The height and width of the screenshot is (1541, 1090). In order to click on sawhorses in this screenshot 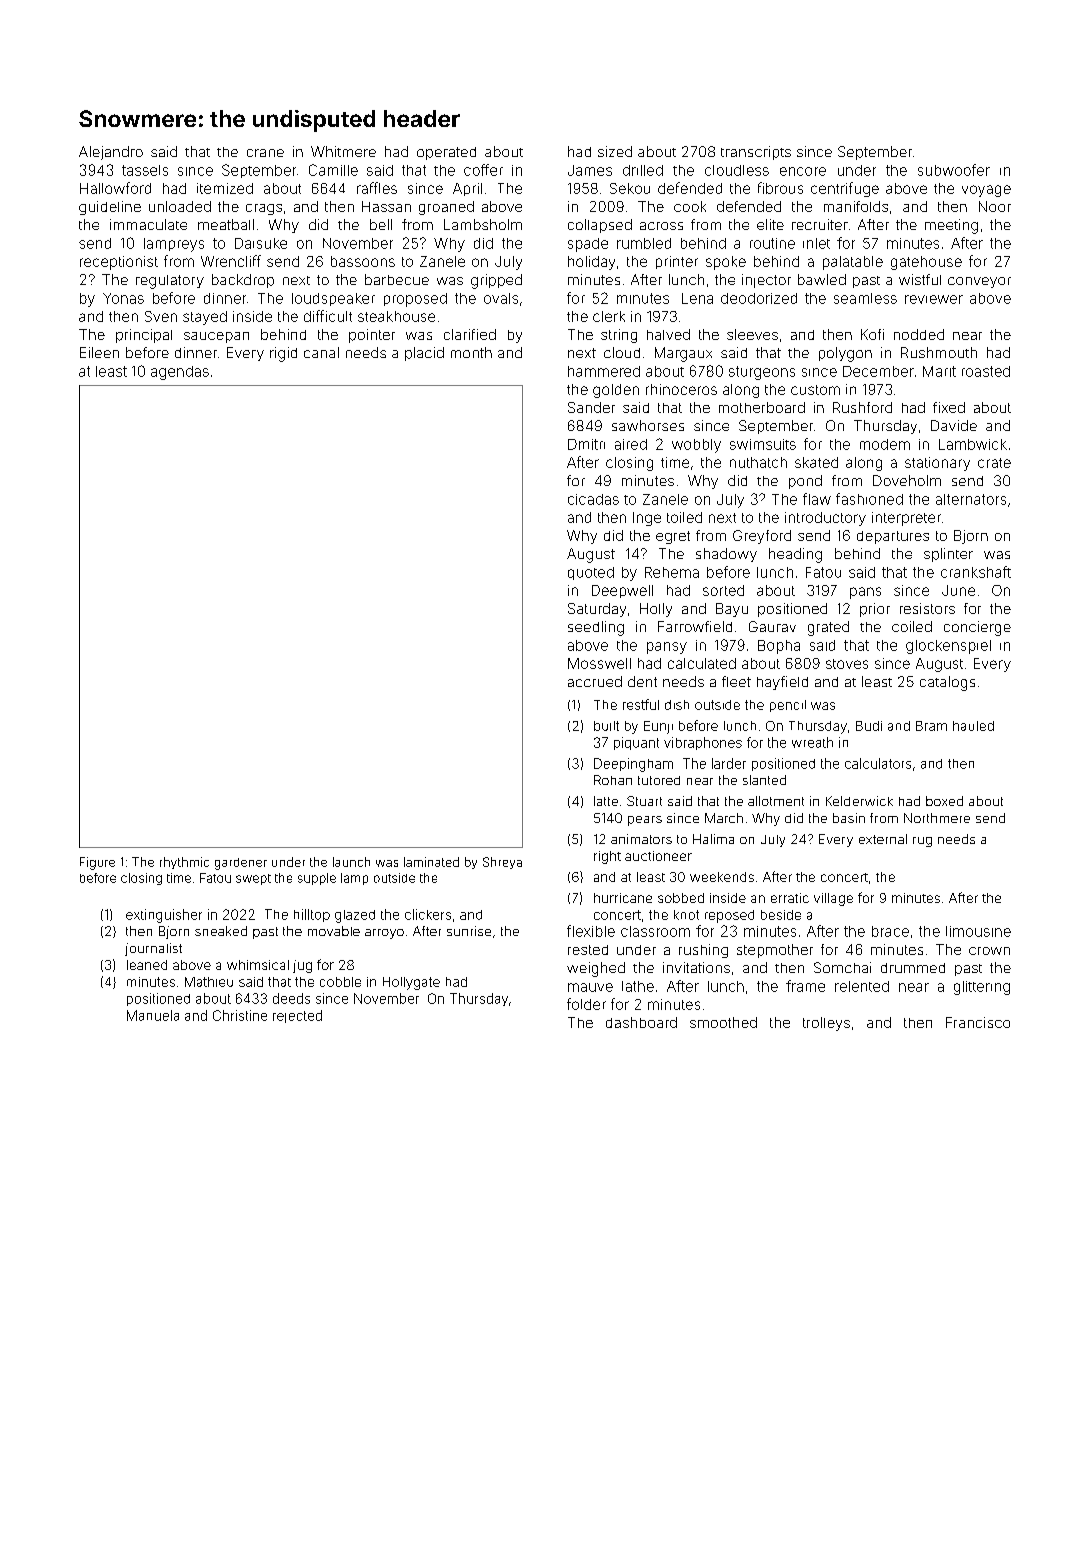, I will do `click(648, 425)`.
